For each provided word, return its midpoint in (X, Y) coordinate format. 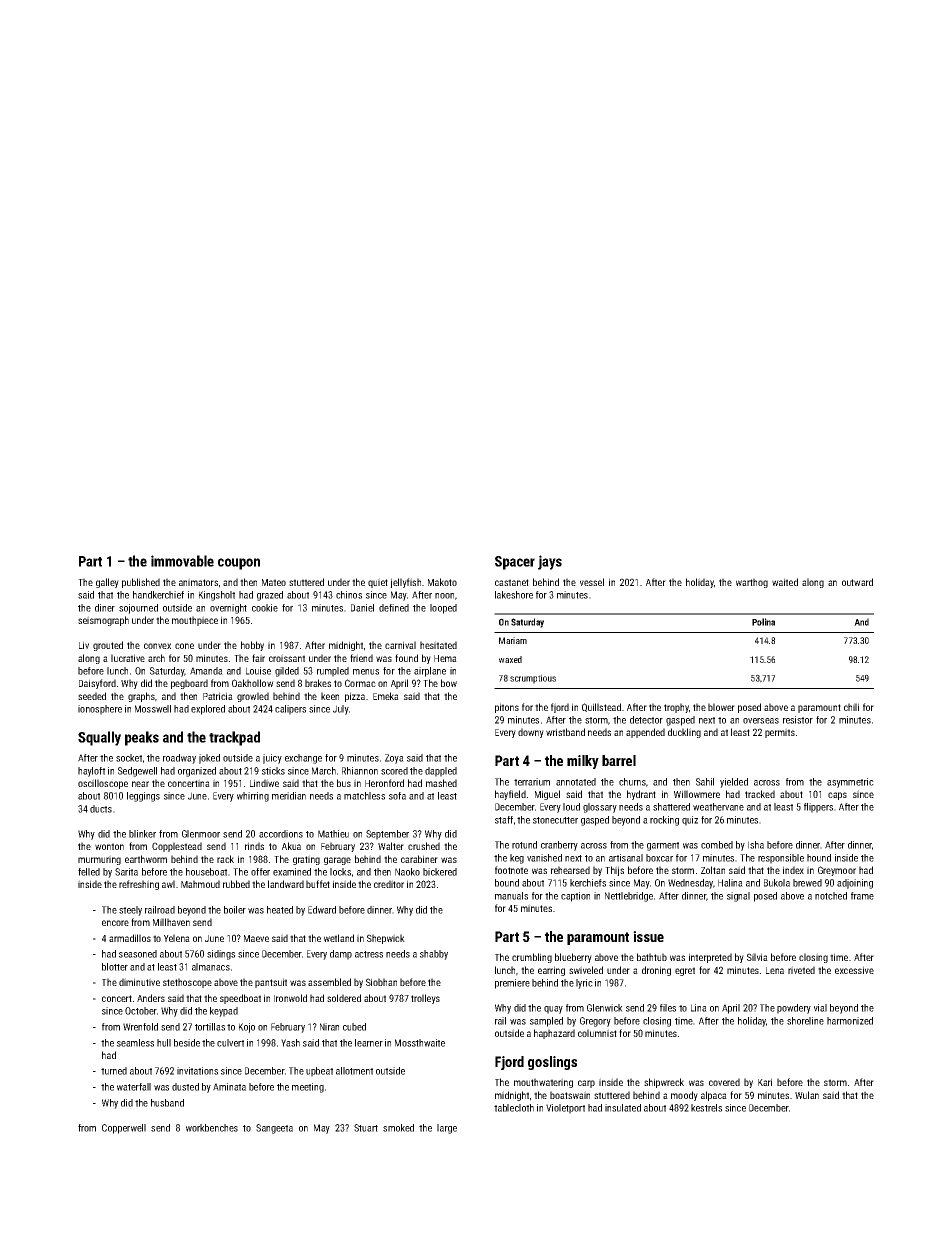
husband (167, 1103)
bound (507, 883)
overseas (761, 721)
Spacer (515, 563)
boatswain (570, 1095)
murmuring (99, 860)
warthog (752, 583)
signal (738, 897)
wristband (565, 732)
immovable (182, 561)
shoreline (805, 1021)
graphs (141, 697)
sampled (546, 1022)
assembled (329, 982)
